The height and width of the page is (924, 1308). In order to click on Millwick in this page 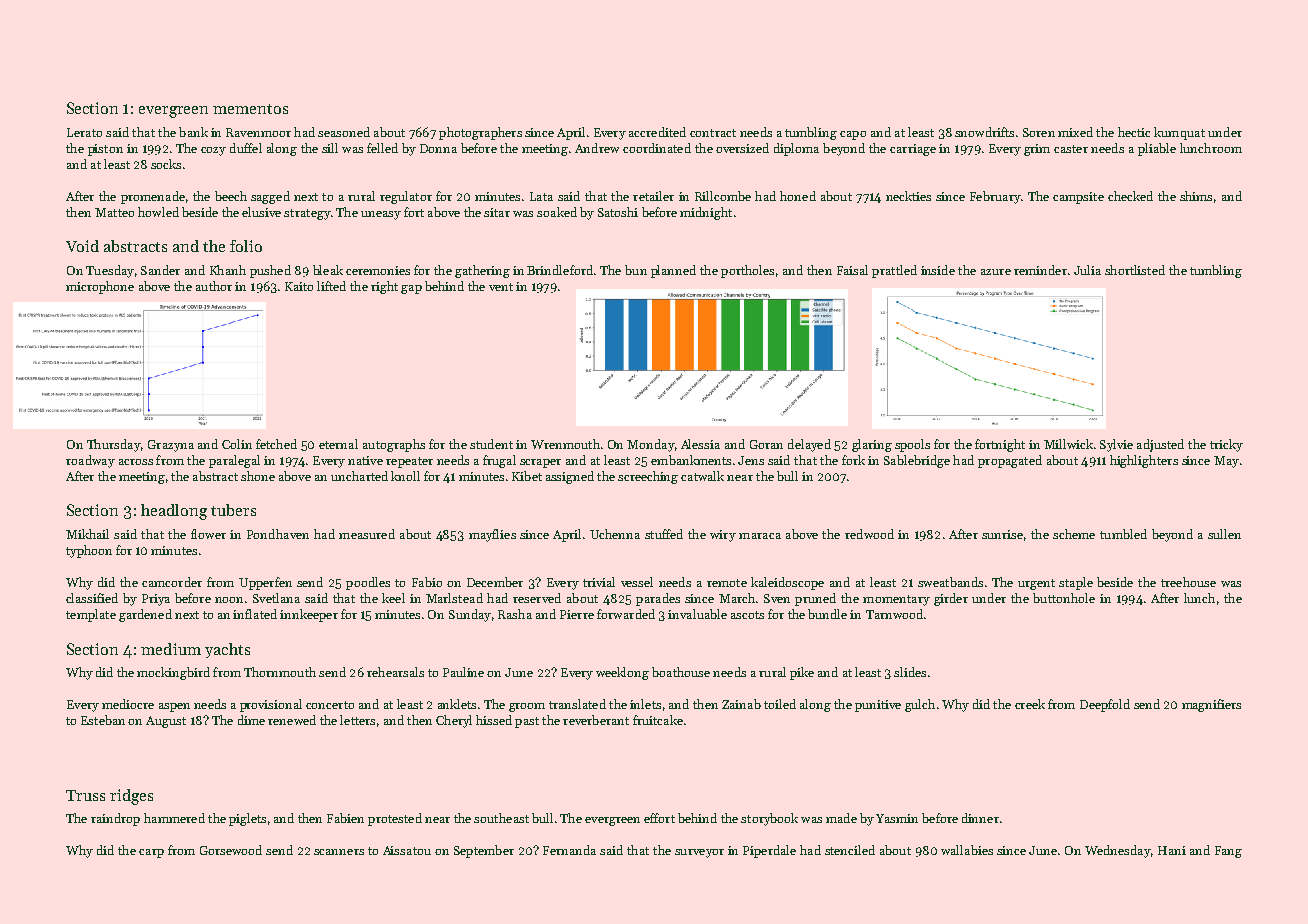, I will do `click(1068, 444)`.
